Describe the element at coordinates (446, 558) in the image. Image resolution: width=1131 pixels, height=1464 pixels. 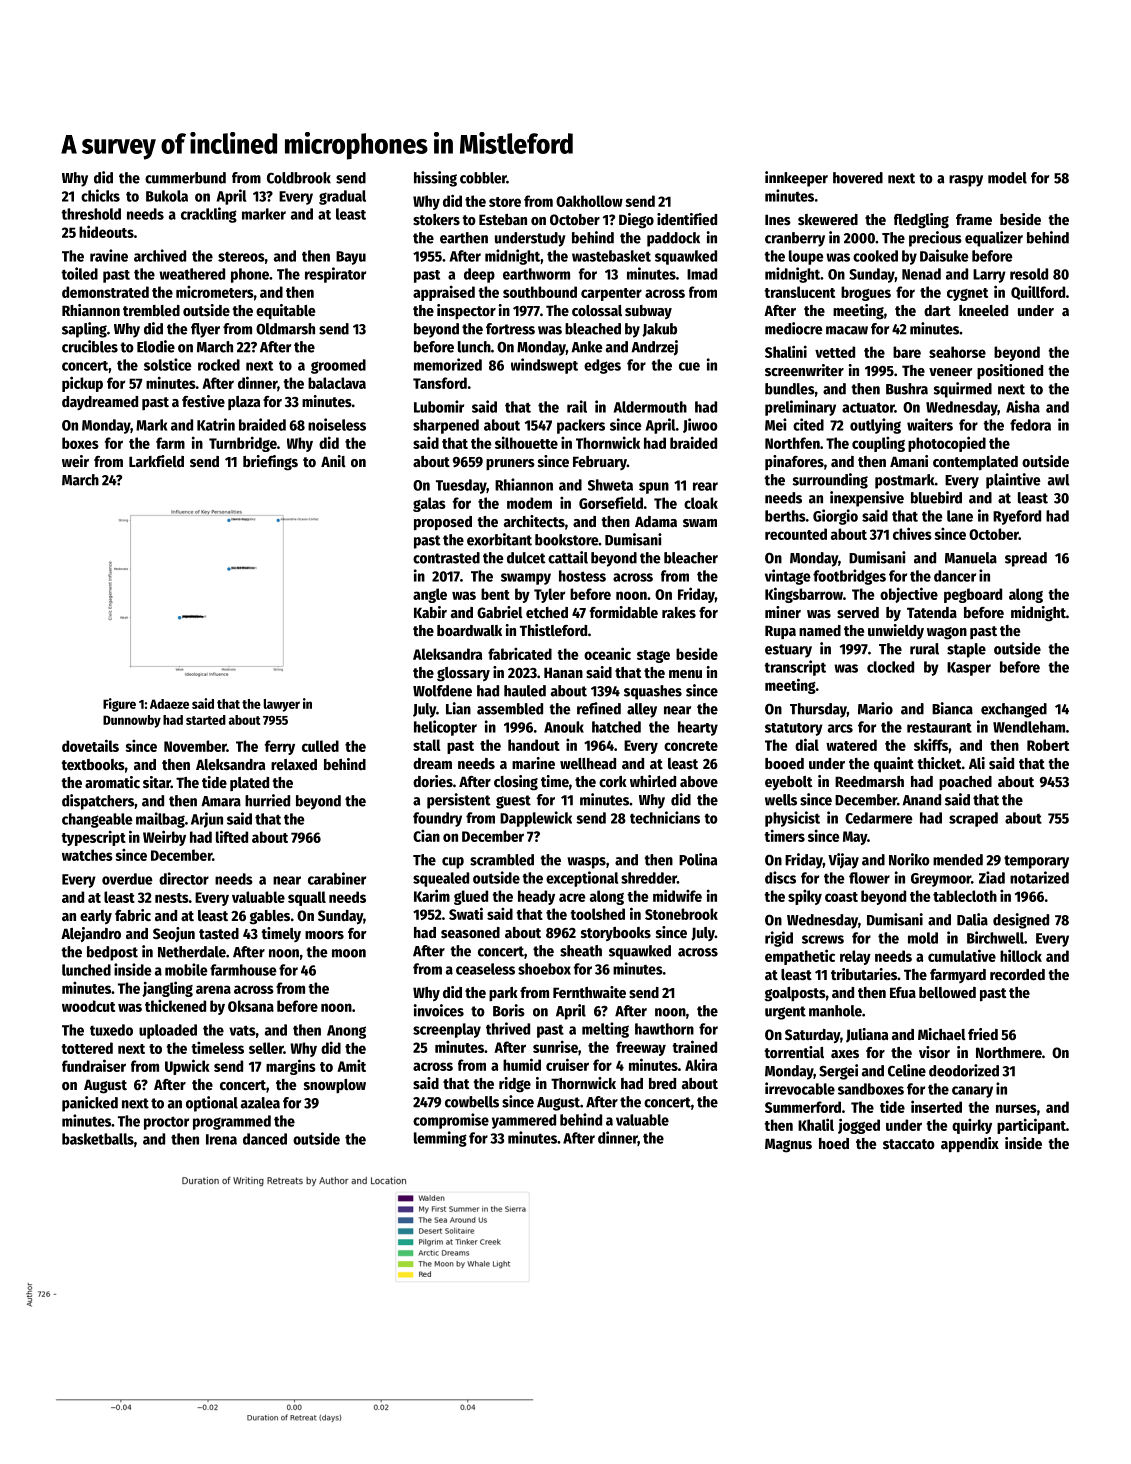
I see `contrasted` at that location.
